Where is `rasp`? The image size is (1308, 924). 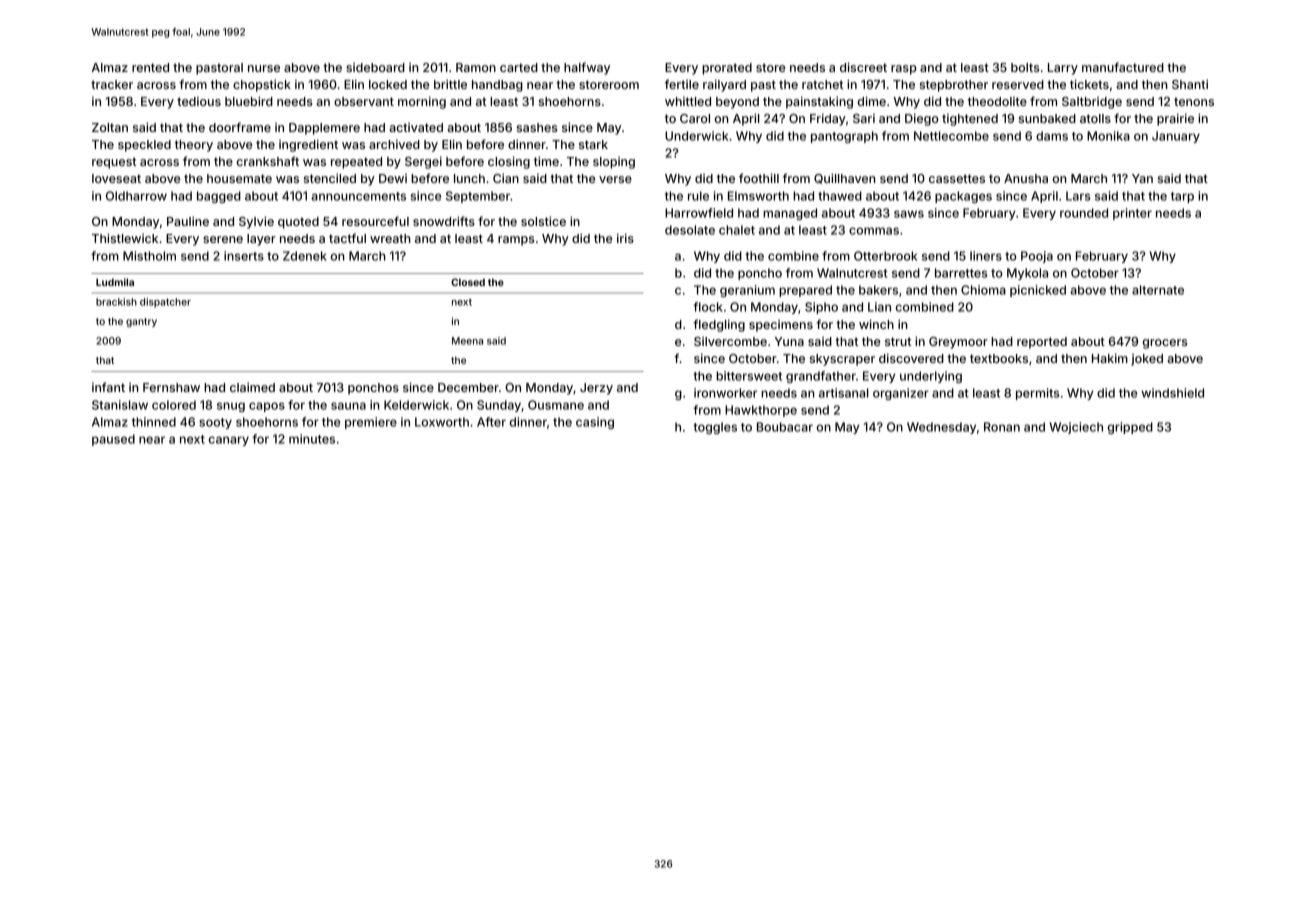 rasp is located at coordinates (904, 70).
